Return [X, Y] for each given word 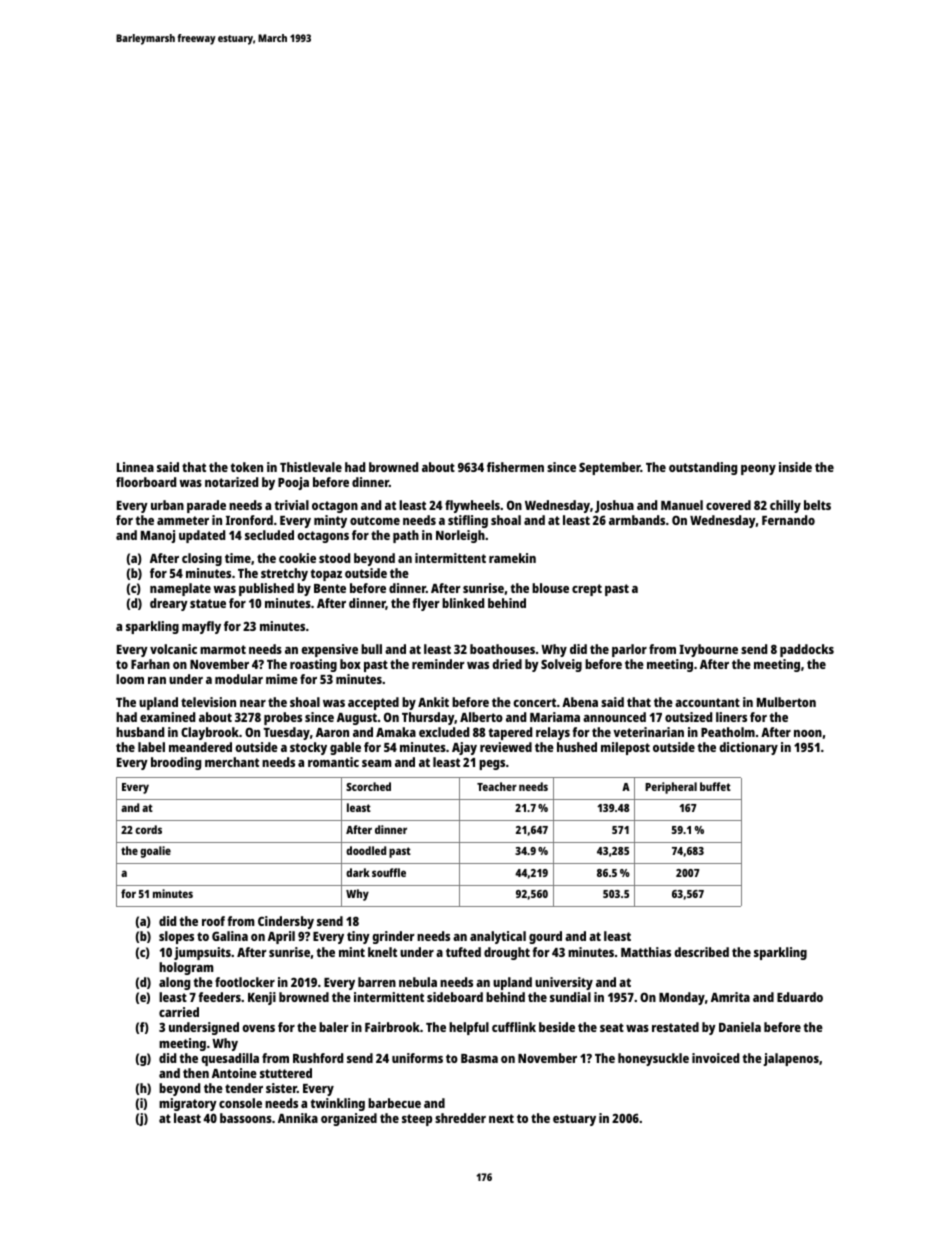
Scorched [368, 786]
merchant [232, 762]
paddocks [807, 650]
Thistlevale [311, 467]
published [266, 589]
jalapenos [791, 1059]
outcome [375, 520]
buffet [715, 786]
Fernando [788, 520]
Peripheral [671, 788]
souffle [389, 872]
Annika [298, 1118]
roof [213, 921]
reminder [438, 664]
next [501, 1118]
